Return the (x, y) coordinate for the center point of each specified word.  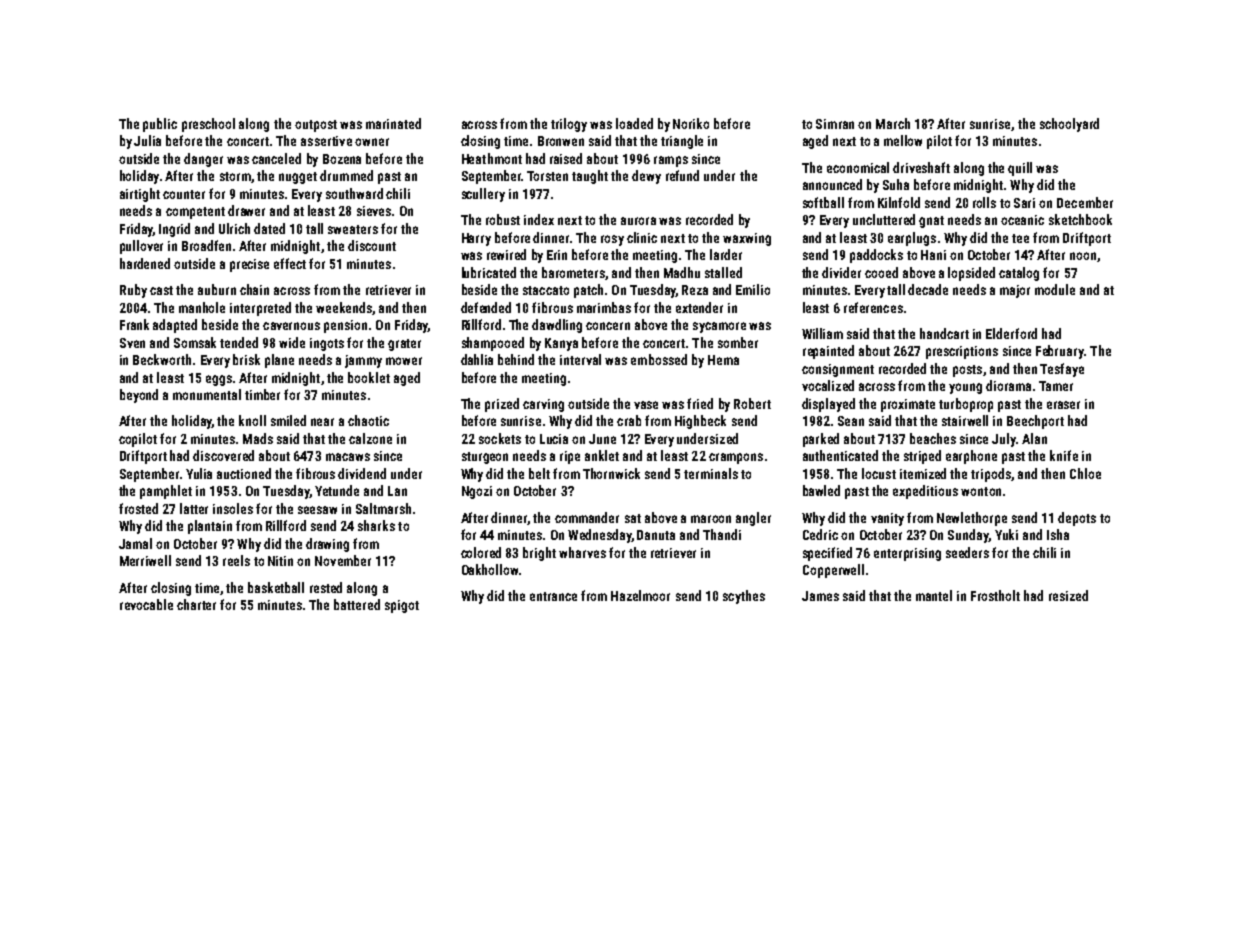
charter (196, 604)
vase (646, 405)
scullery (483, 195)
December (1085, 202)
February (1060, 352)
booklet (369, 377)
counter (184, 194)
